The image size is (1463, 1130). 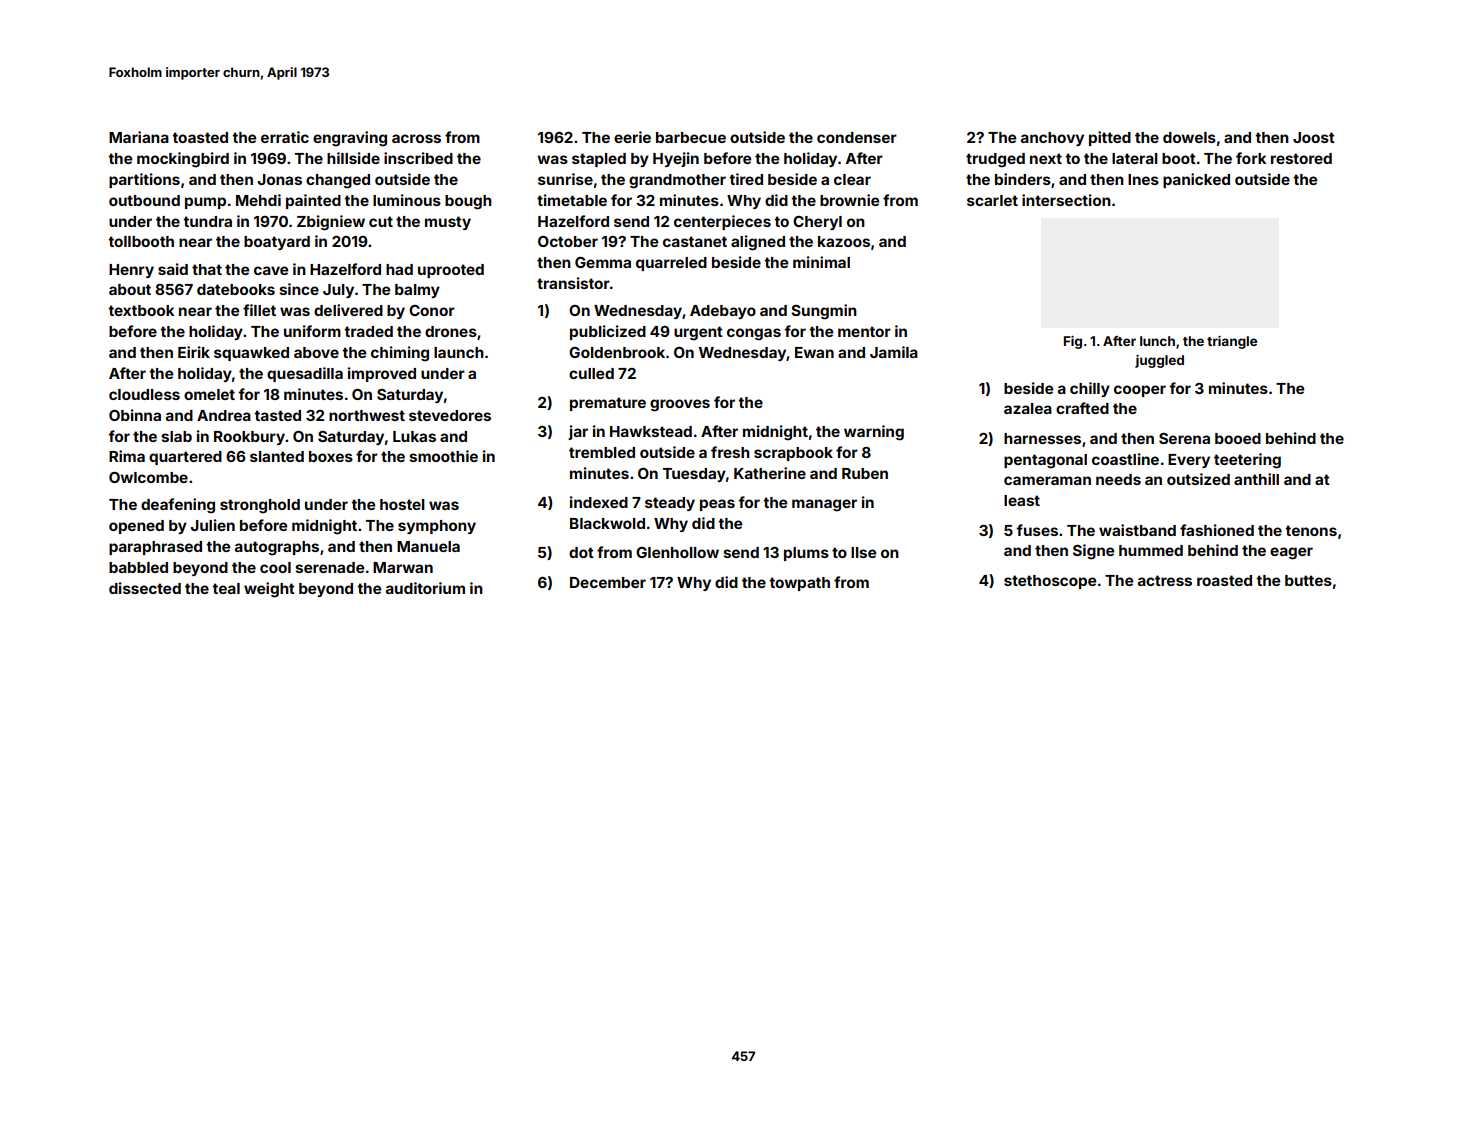 What do you see at coordinates (608, 404) in the screenshot?
I see `premature` at bounding box center [608, 404].
